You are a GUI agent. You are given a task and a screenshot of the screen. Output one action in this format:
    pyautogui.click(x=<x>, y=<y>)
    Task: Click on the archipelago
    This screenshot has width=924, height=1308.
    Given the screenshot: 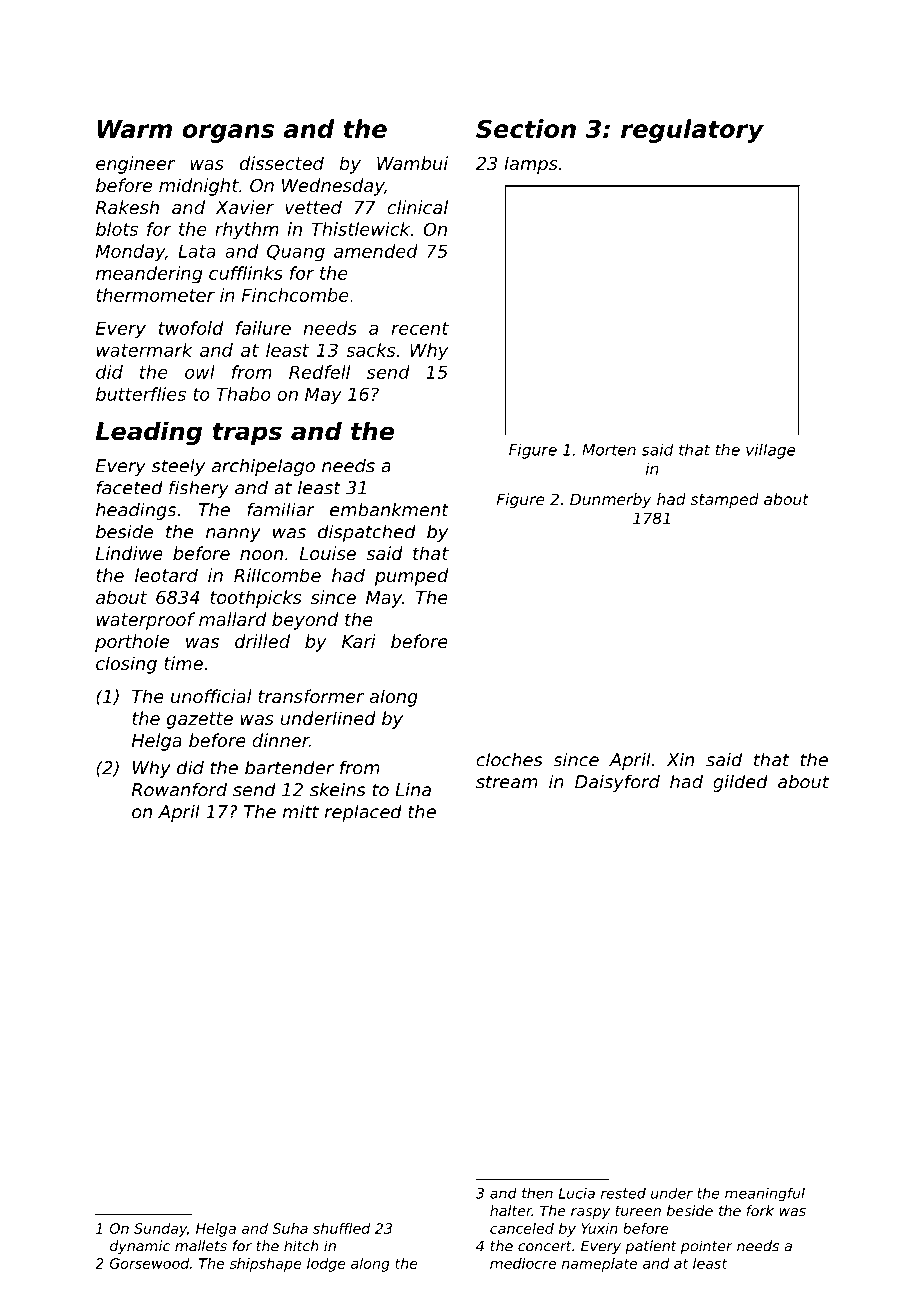 What is the action you would take?
    pyautogui.click(x=263, y=467)
